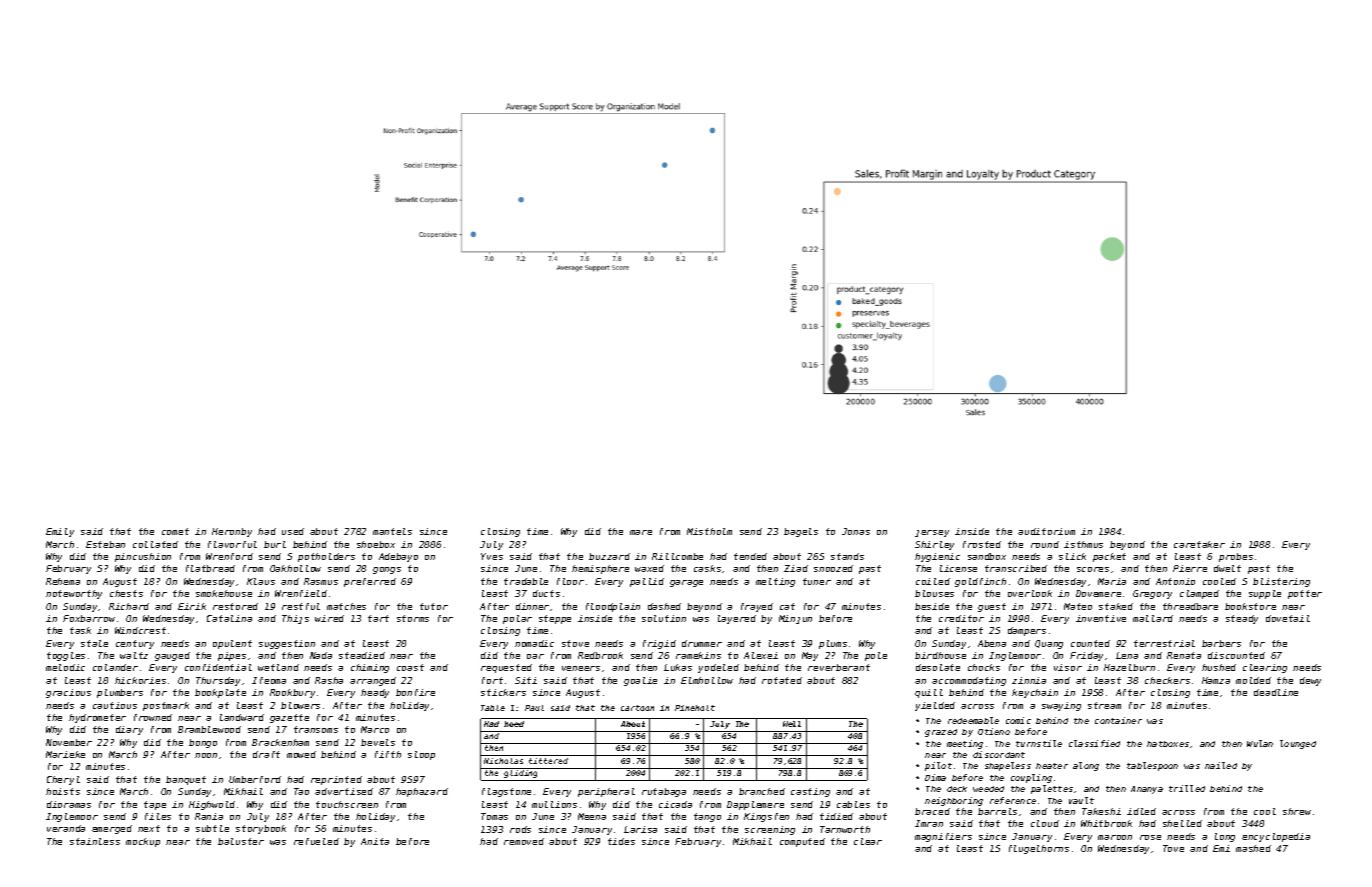 The width and height of the page is (1372, 887). Describe the element at coordinates (802, 842) in the page. I see `computed` at that location.
